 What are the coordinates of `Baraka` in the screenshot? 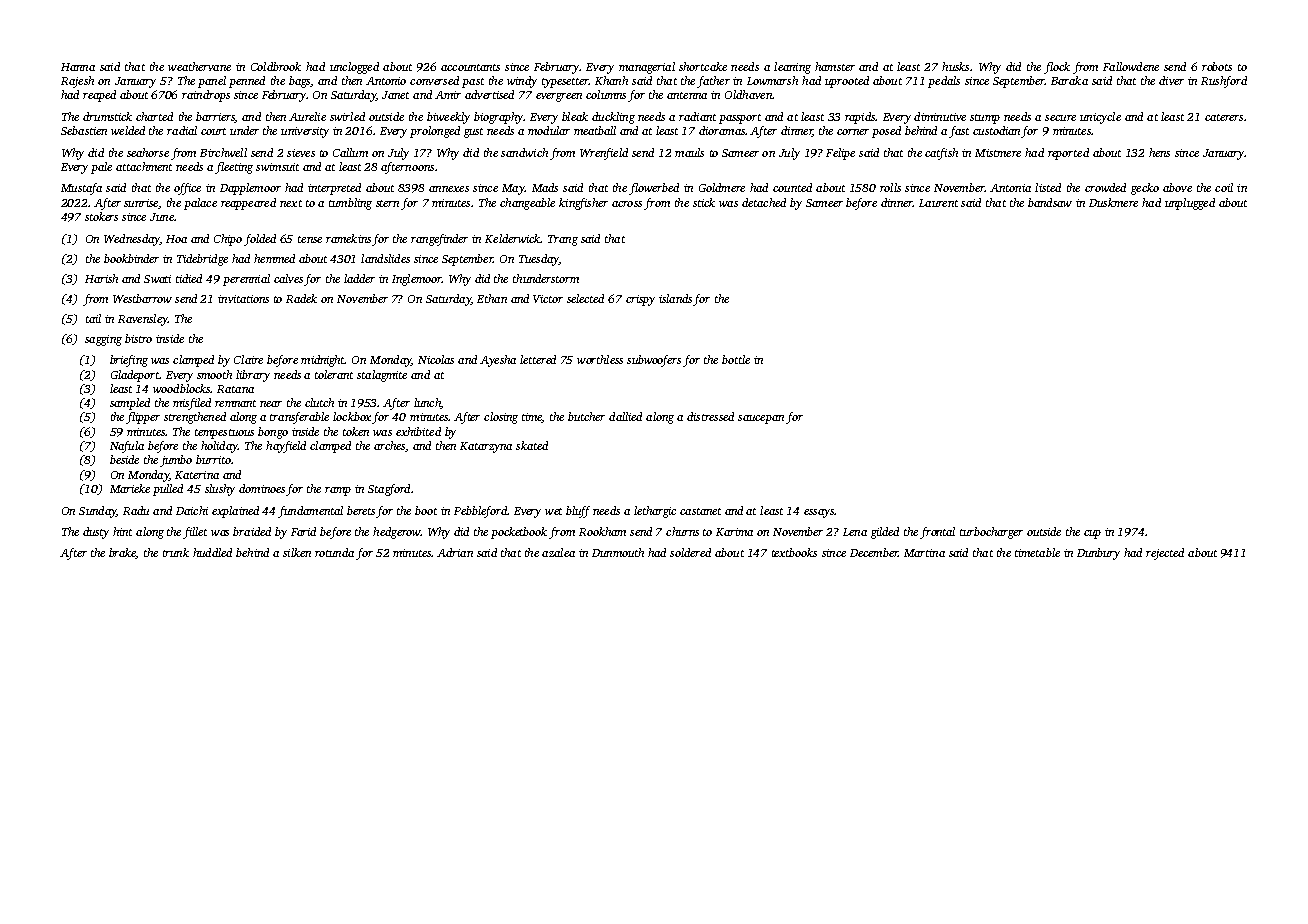 It's located at (1069, 80).
